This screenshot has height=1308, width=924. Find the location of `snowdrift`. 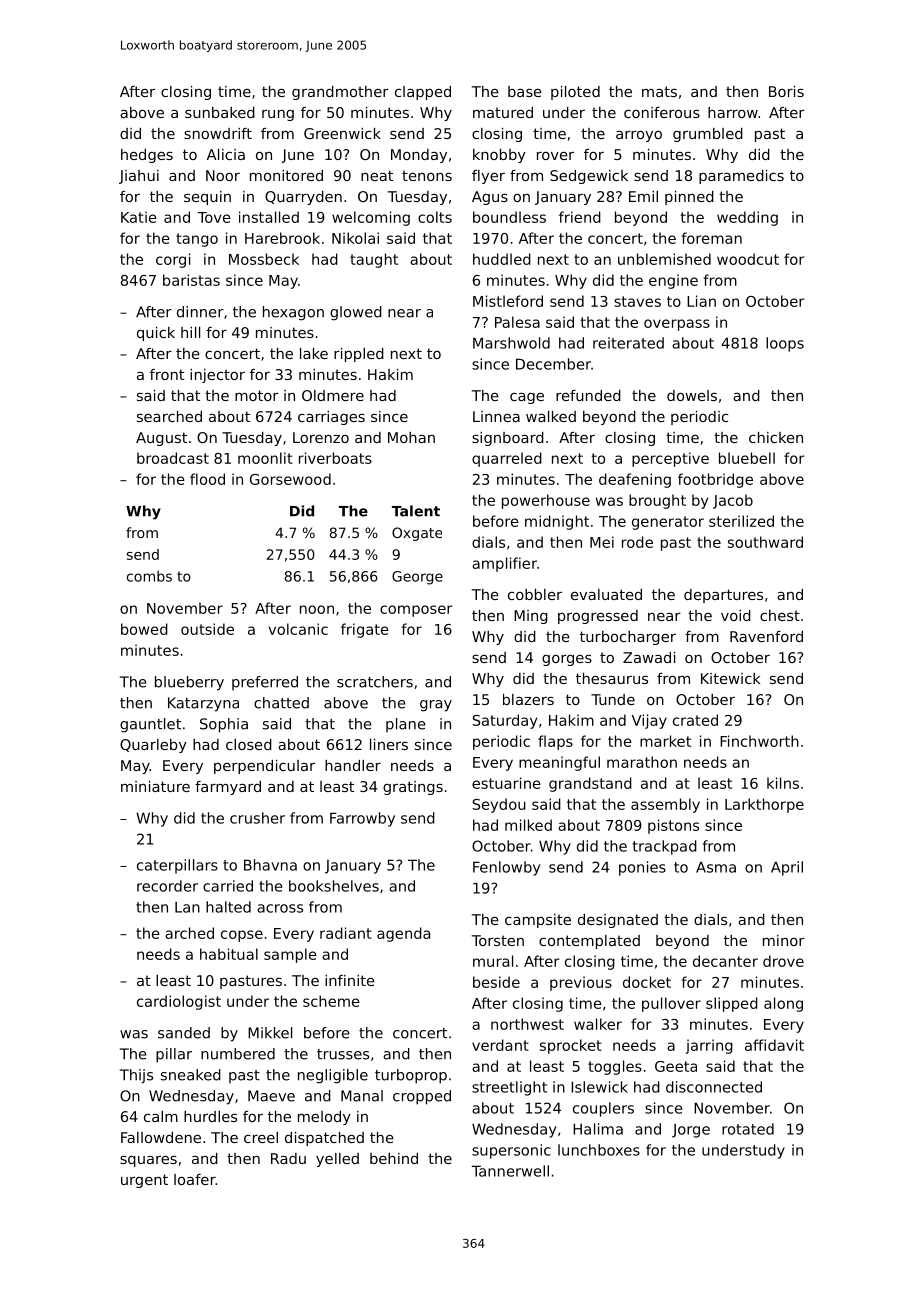

snowdrift is located at coordinates (218, 133).
